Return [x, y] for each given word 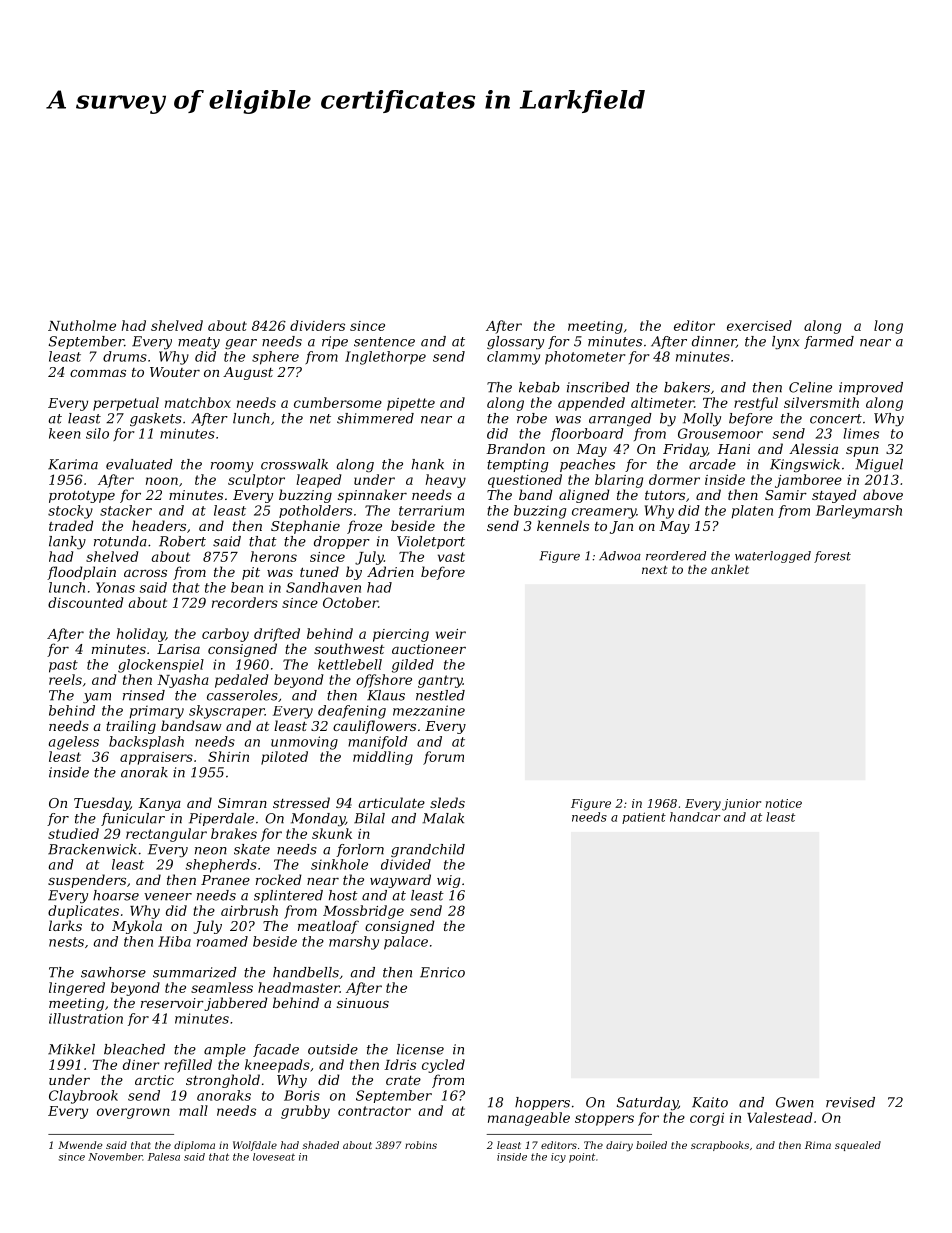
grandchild [428, 851]
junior [741, 805]
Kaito [710, 1102]
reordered [676, 556]
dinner [714, 342]
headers [159, 525]
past [63, 666]
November [115, 1157]
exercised [759, 325]
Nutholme [82, 325]
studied [73, 833]
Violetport [431, 542]
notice [784, 803]
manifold [378, 742]
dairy [619, 1146]
